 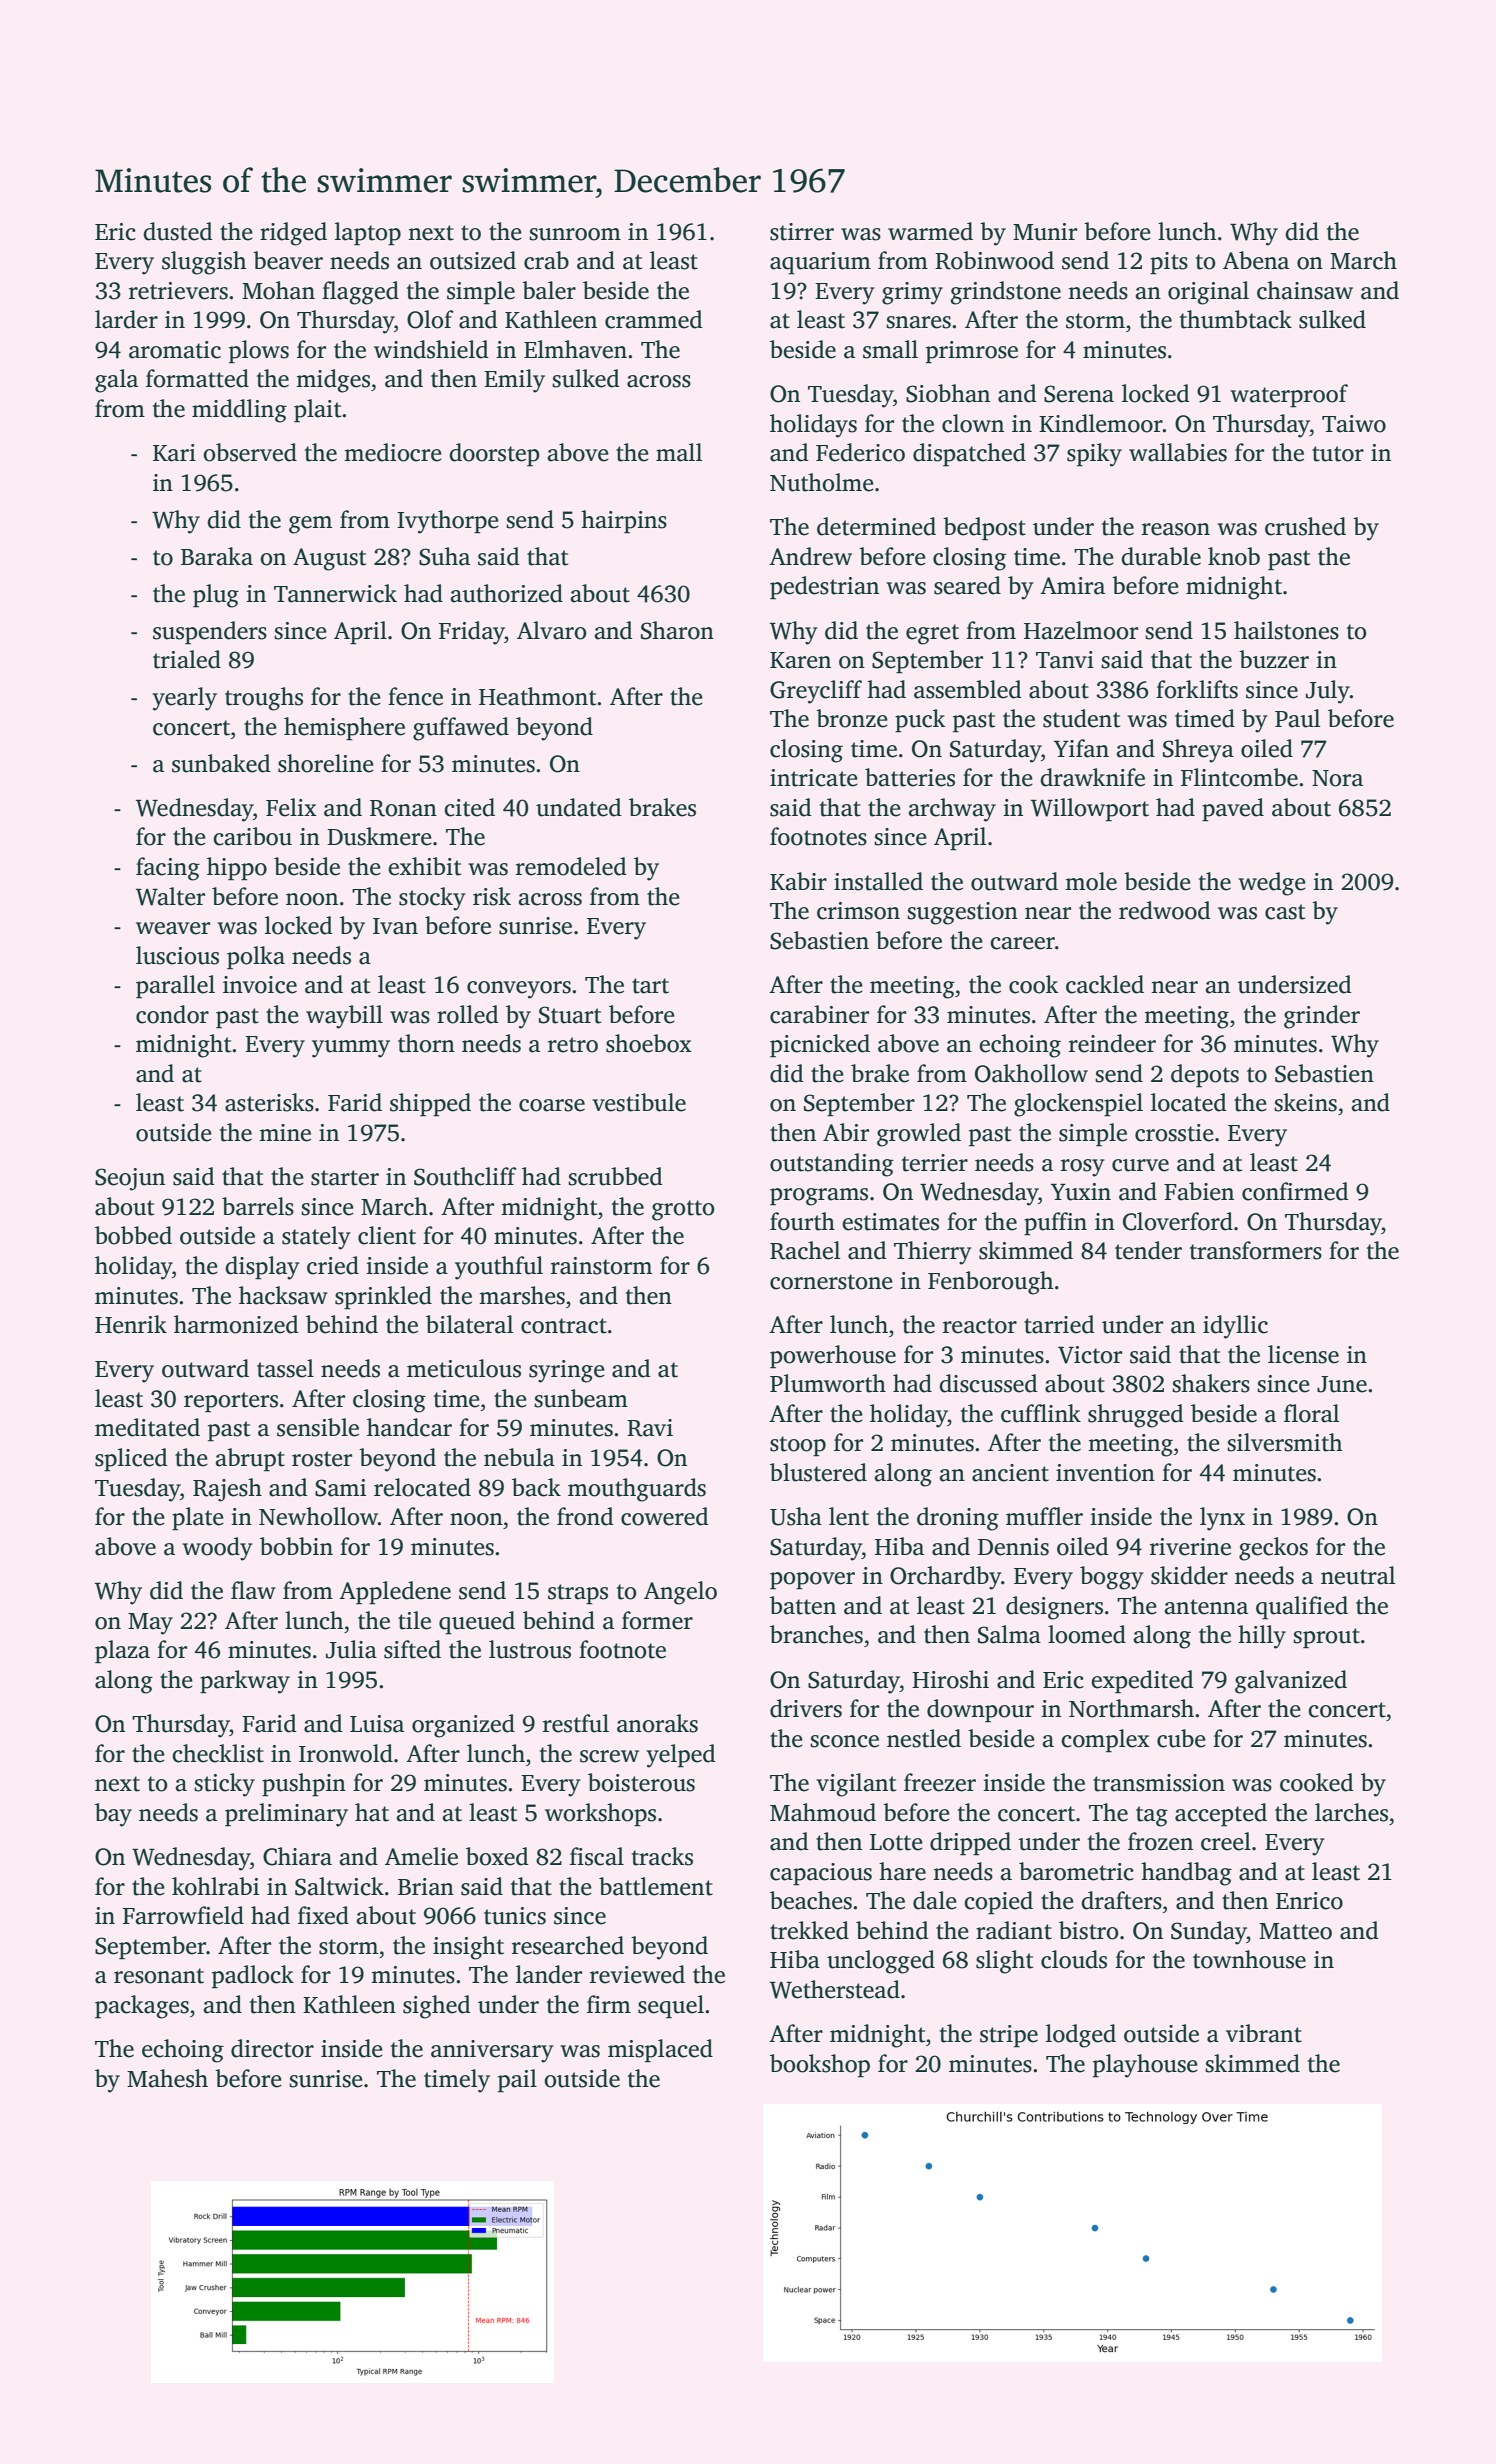 I want to click on warmed, so click(x=930, y=231).
